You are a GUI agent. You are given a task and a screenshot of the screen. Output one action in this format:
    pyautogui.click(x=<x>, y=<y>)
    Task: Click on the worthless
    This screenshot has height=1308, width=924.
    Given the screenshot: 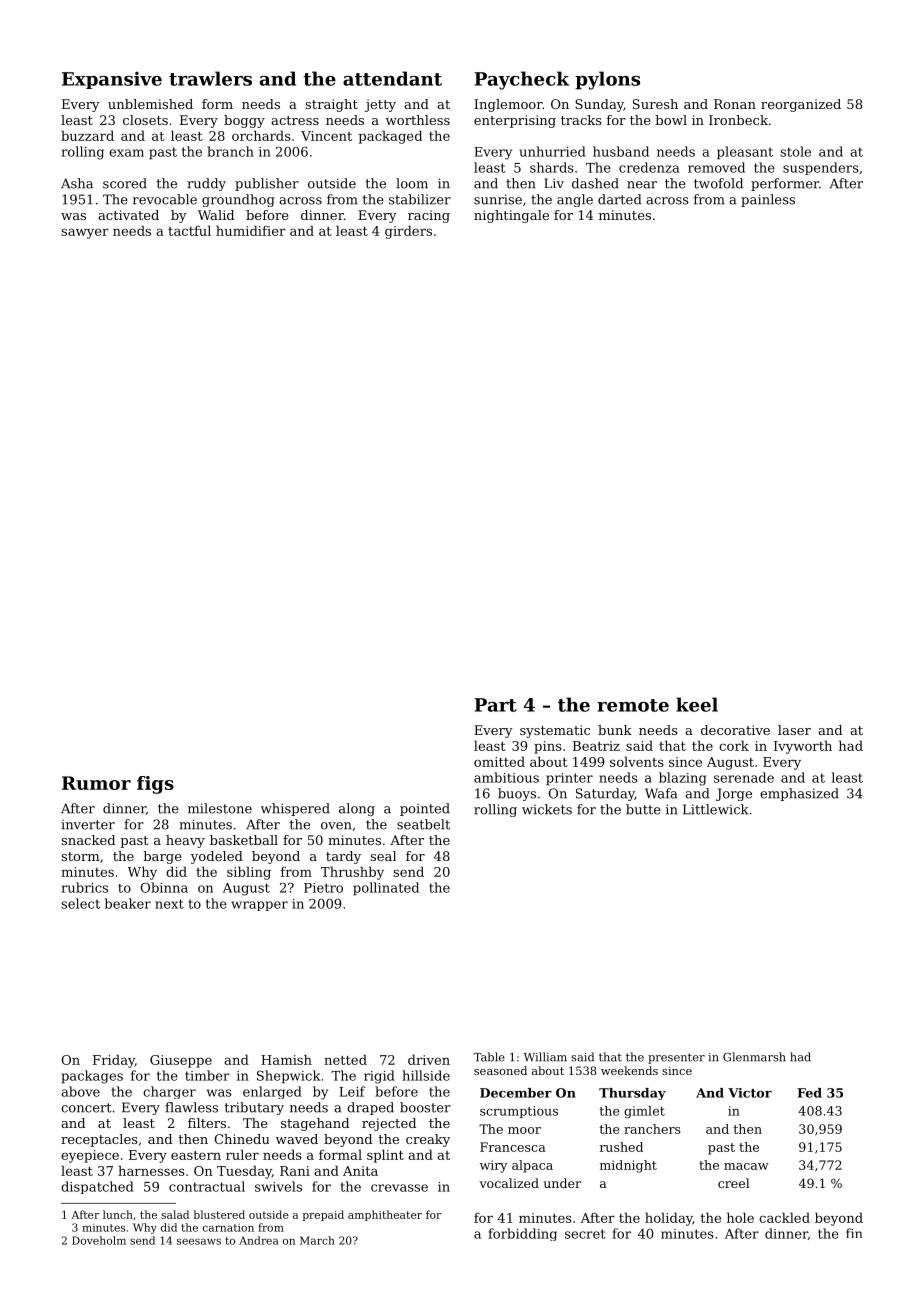 What is the action you would take?
    pyautogui.click(x=418, y=120)
